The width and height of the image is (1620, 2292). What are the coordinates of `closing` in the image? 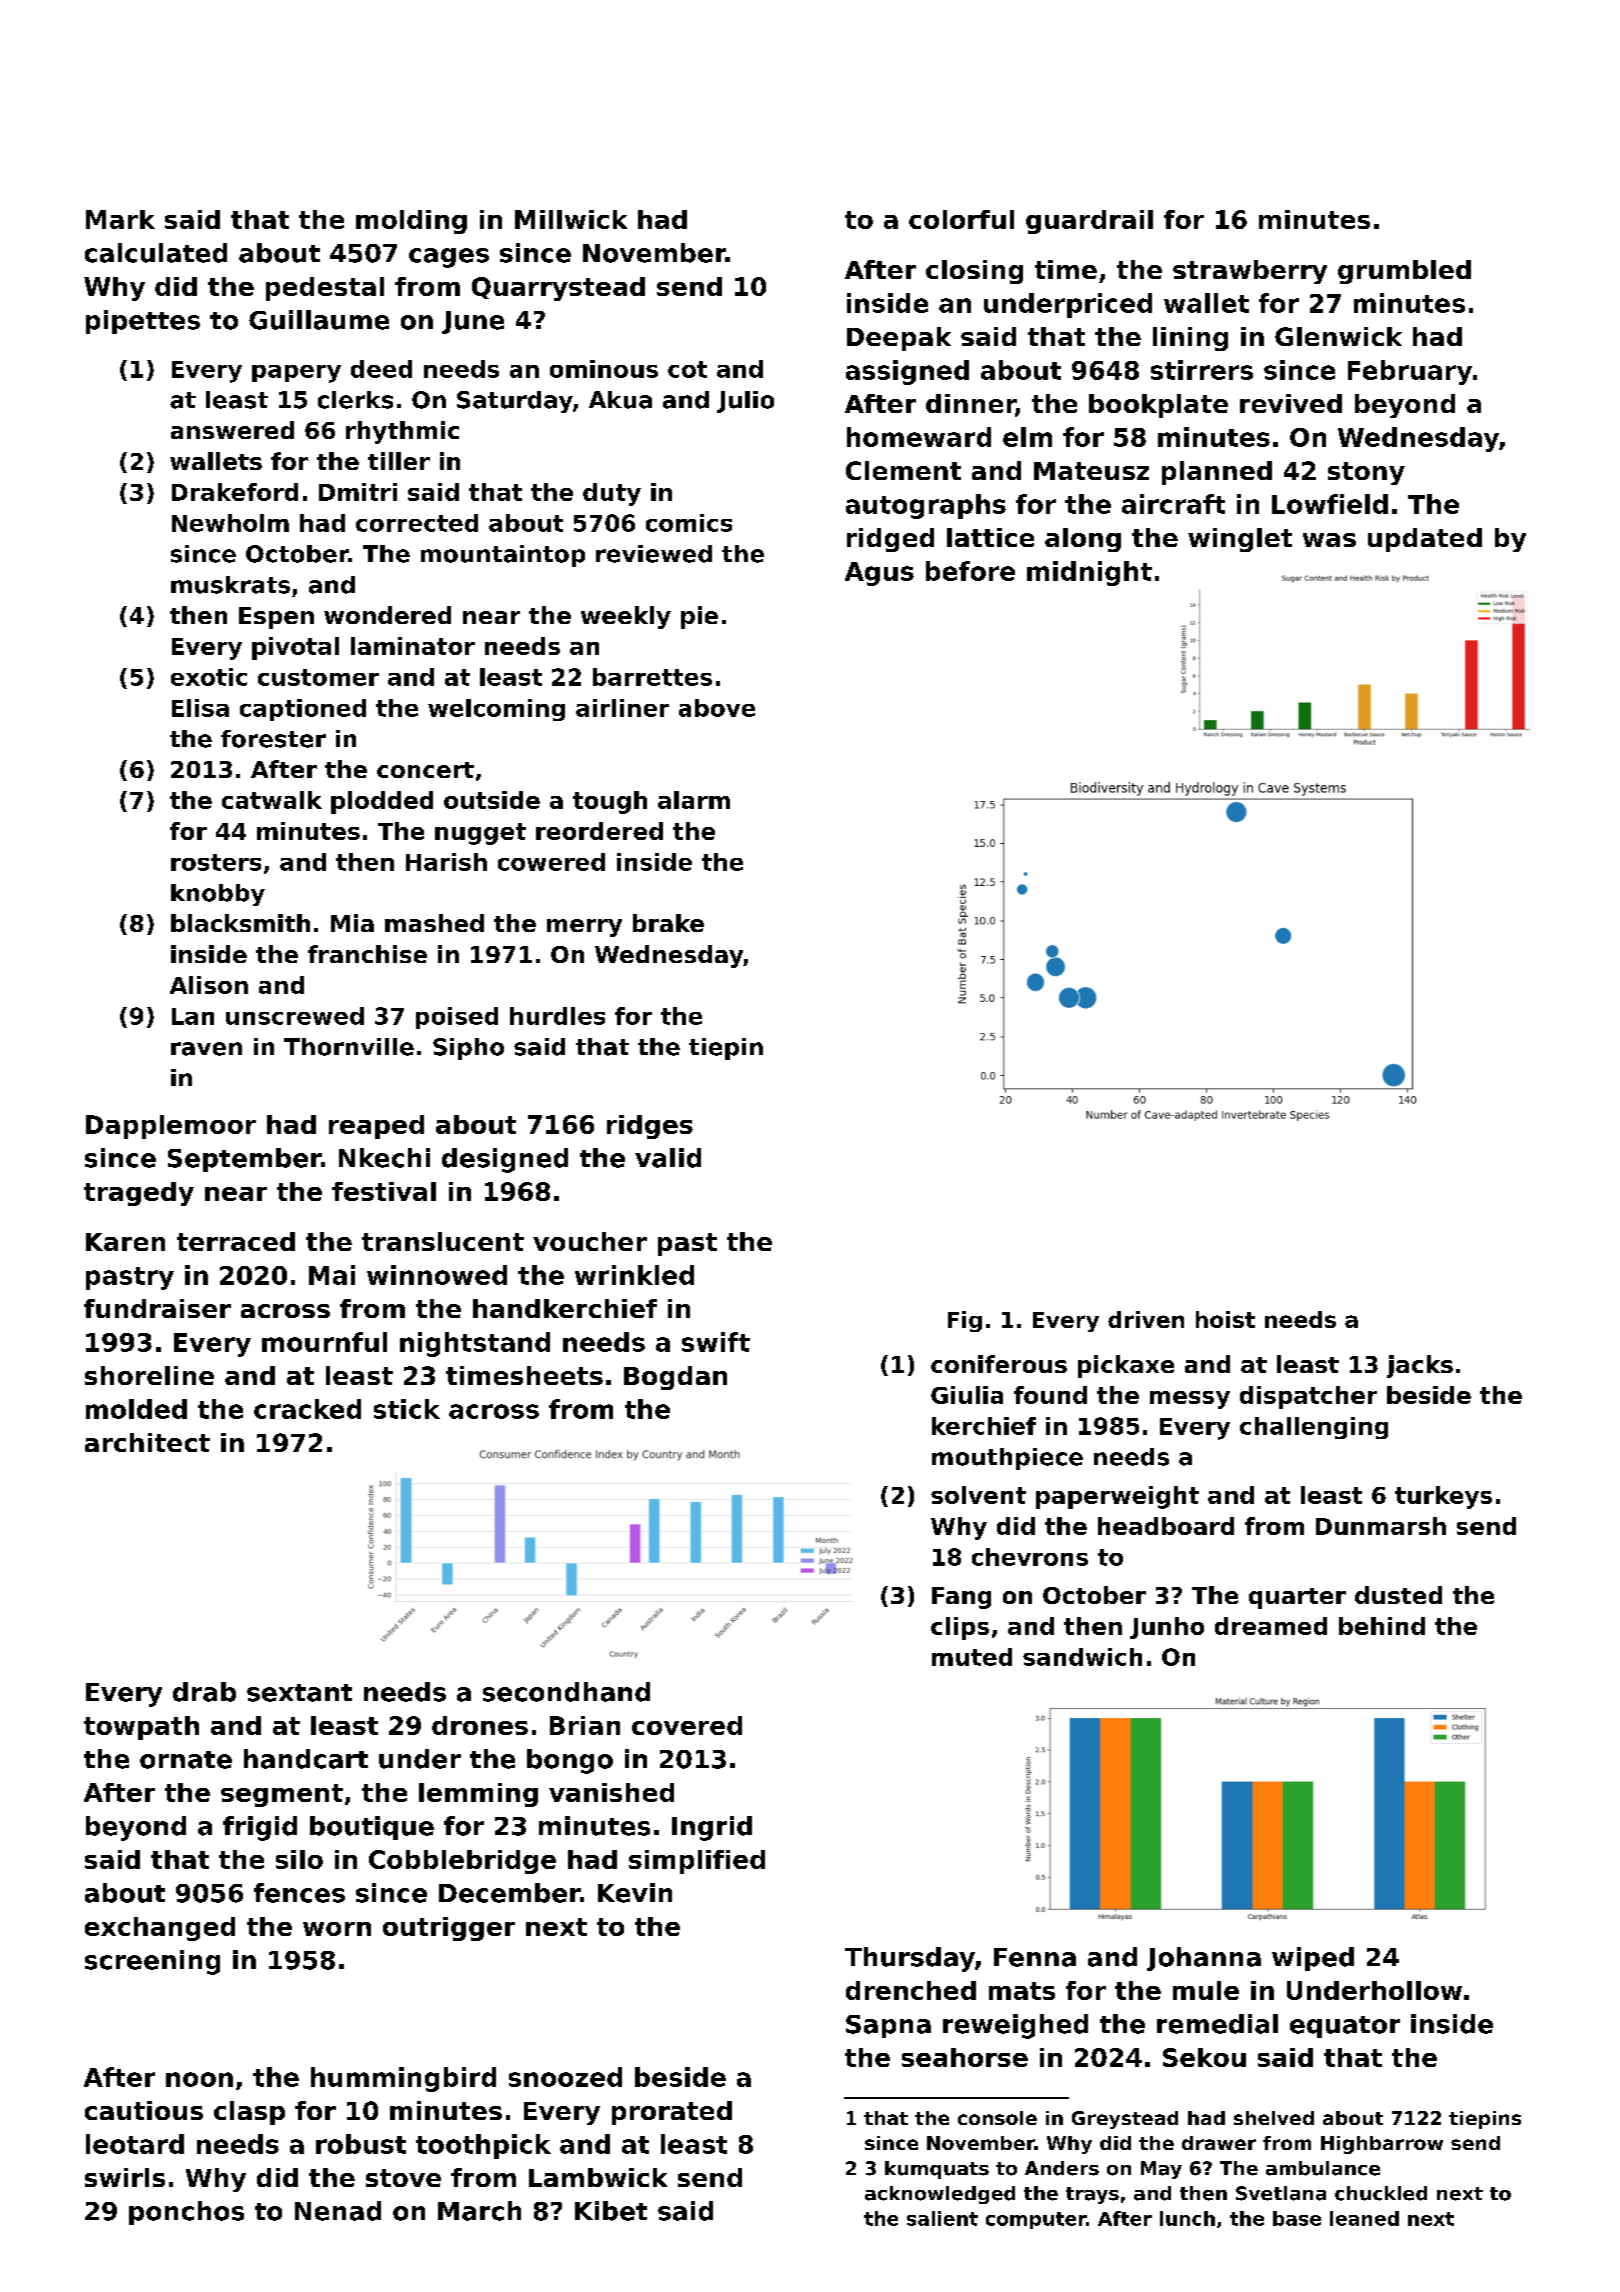 It's located at (974, 272).
